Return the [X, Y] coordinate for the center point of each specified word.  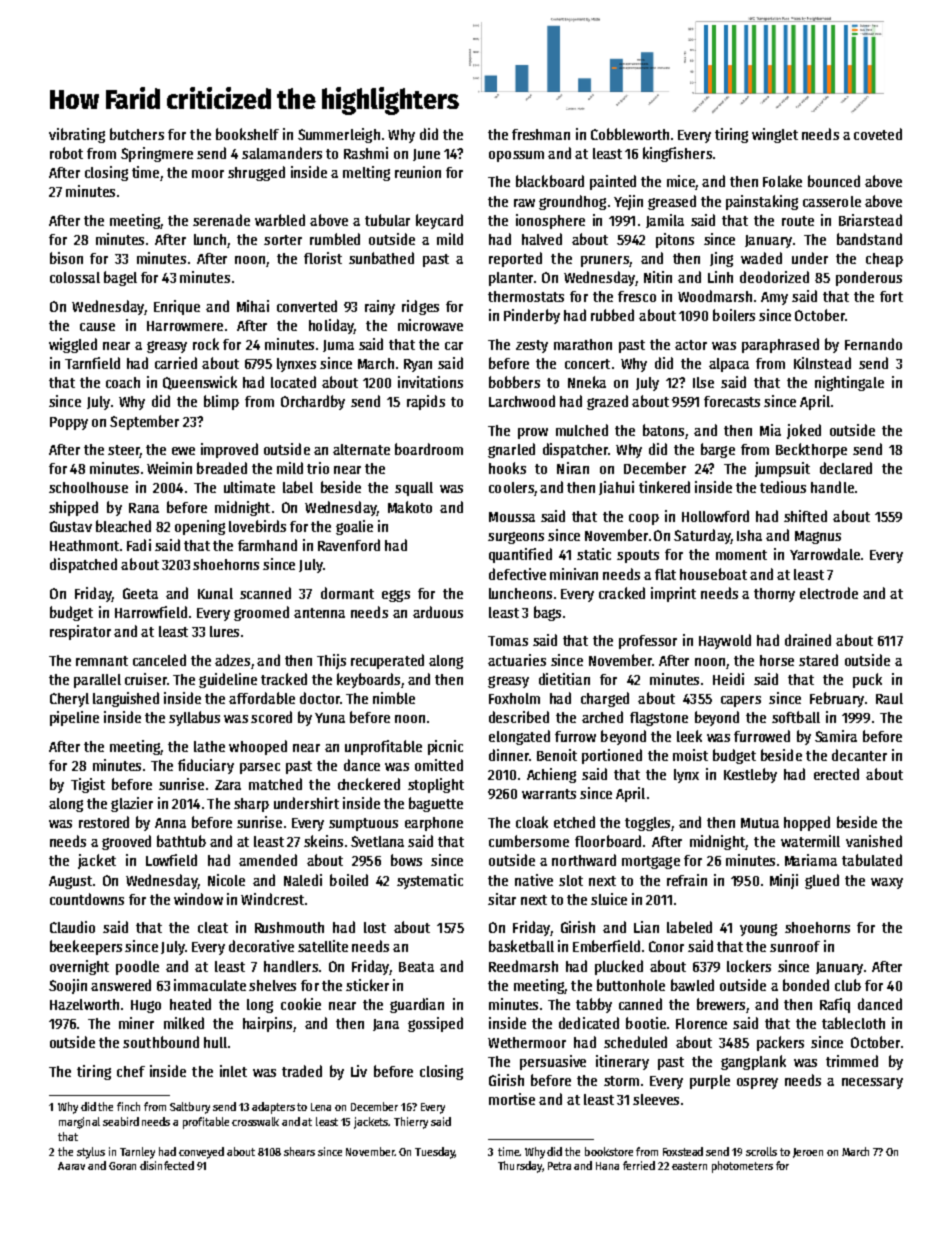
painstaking [762, 202]
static [594, 554]
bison [66, 258]
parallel [97, 681]
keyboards [368, 680]
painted [613, 182]
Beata [416, 967]
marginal [79, 1123]
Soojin [68, 986]
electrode [829, 593]
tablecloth [853, 1023]
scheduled [635, 1042]
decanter [859, 755]
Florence [701, 1023]
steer [124, 451]
